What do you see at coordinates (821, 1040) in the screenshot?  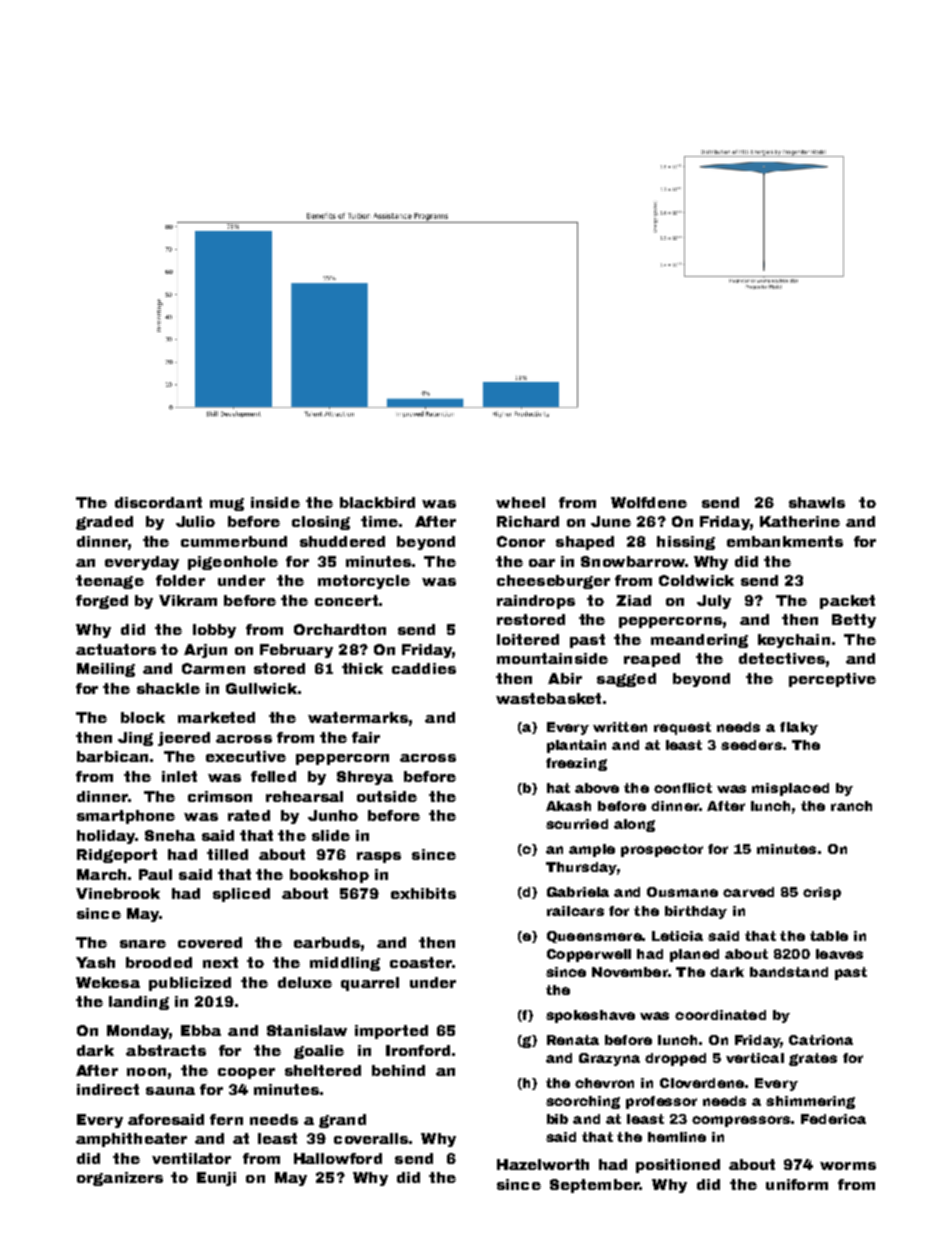 I see `Catriona` at bounding box center [821, 1040].
